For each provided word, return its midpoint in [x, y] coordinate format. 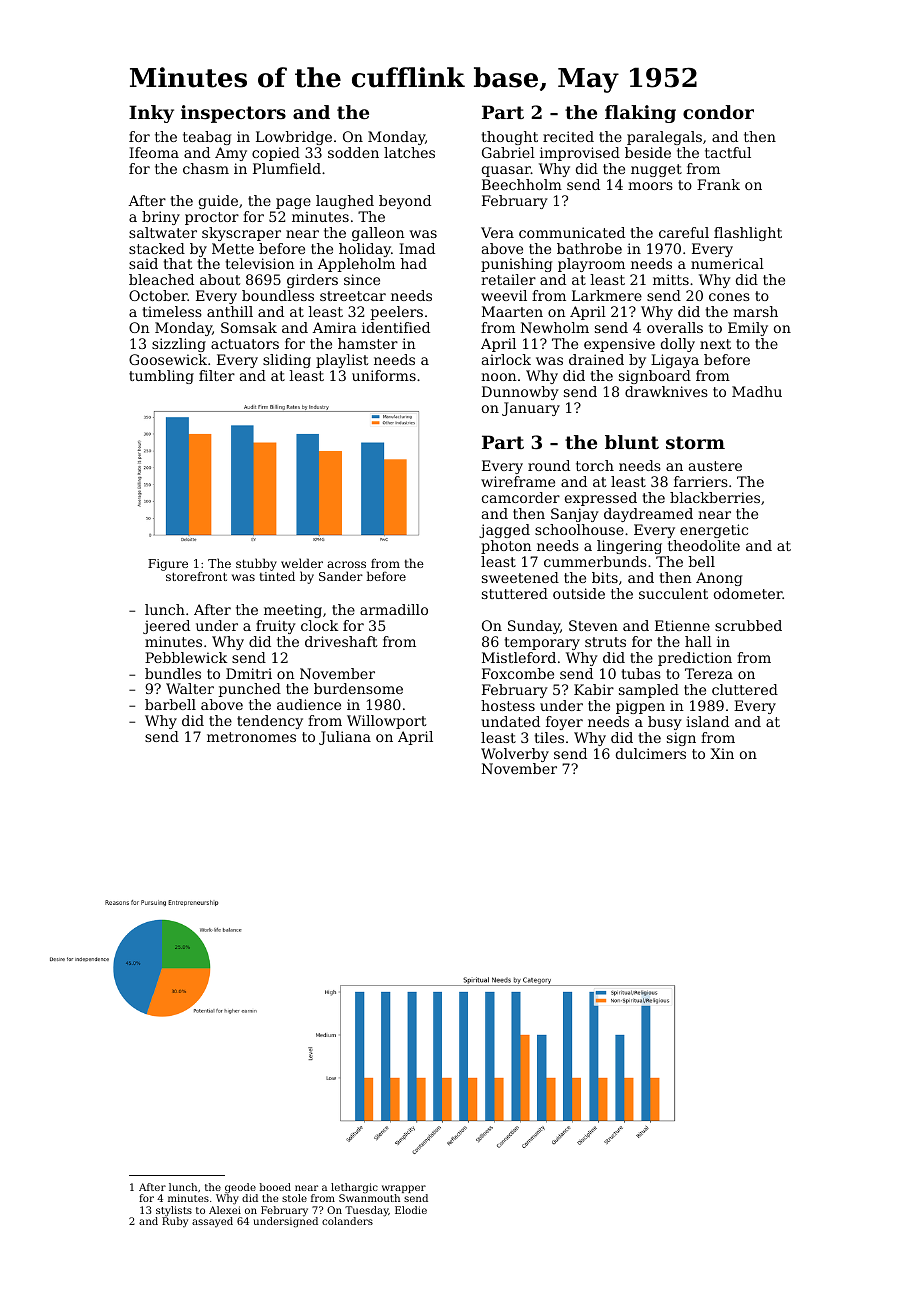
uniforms [384, 375]
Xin [722, 753]
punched [250, 690]
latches [409, 152]
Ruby [175, 1222]
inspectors [233, 114]
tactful [728, 152]
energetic [714, 531]
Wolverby [515, 755]
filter [217, 375]
